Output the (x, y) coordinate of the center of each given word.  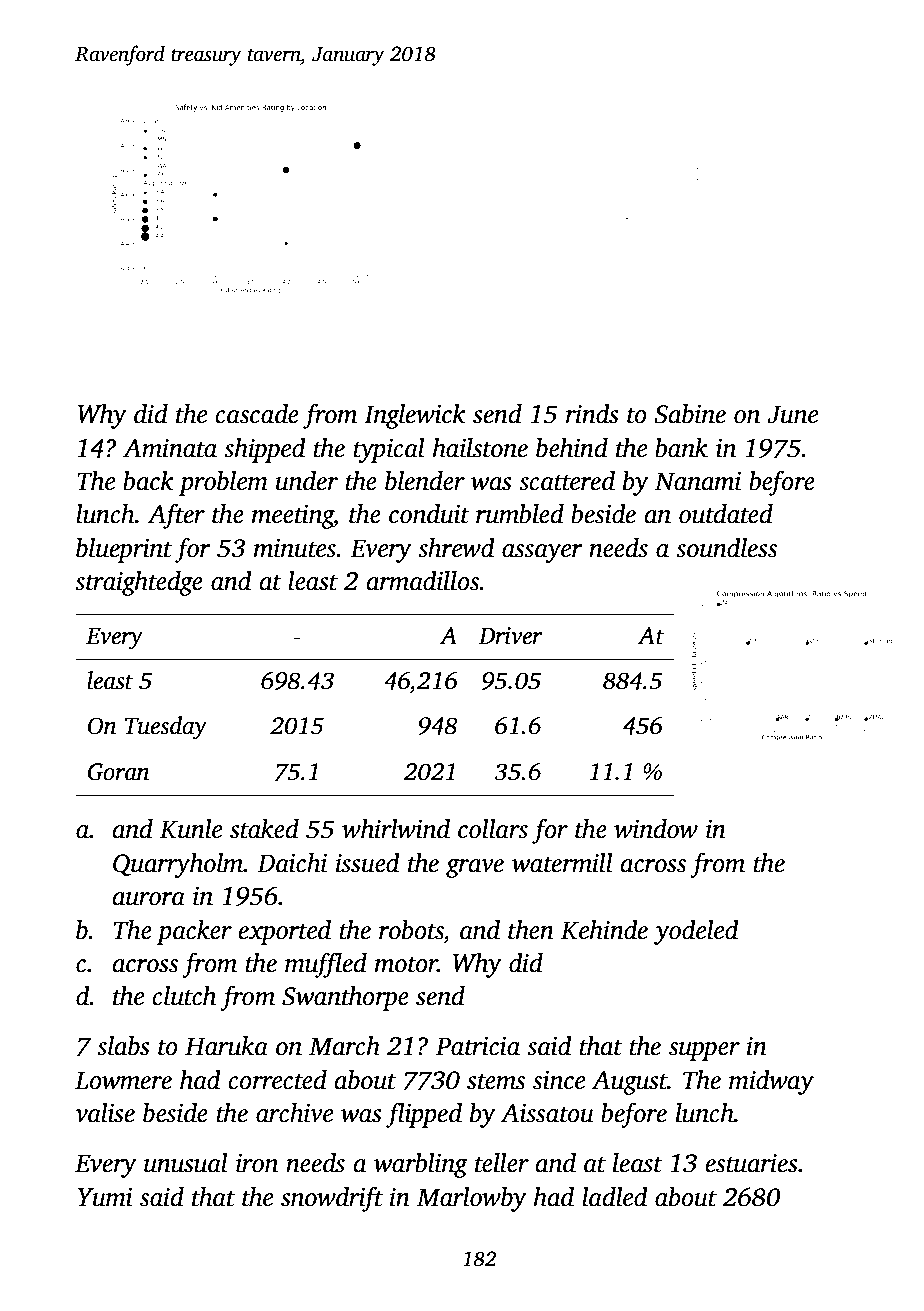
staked (264, 829)
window (656, 829)
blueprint (124, 550)
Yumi (105, 1197)
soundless (726, 548)
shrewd (456, 548)
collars (493, 829)
